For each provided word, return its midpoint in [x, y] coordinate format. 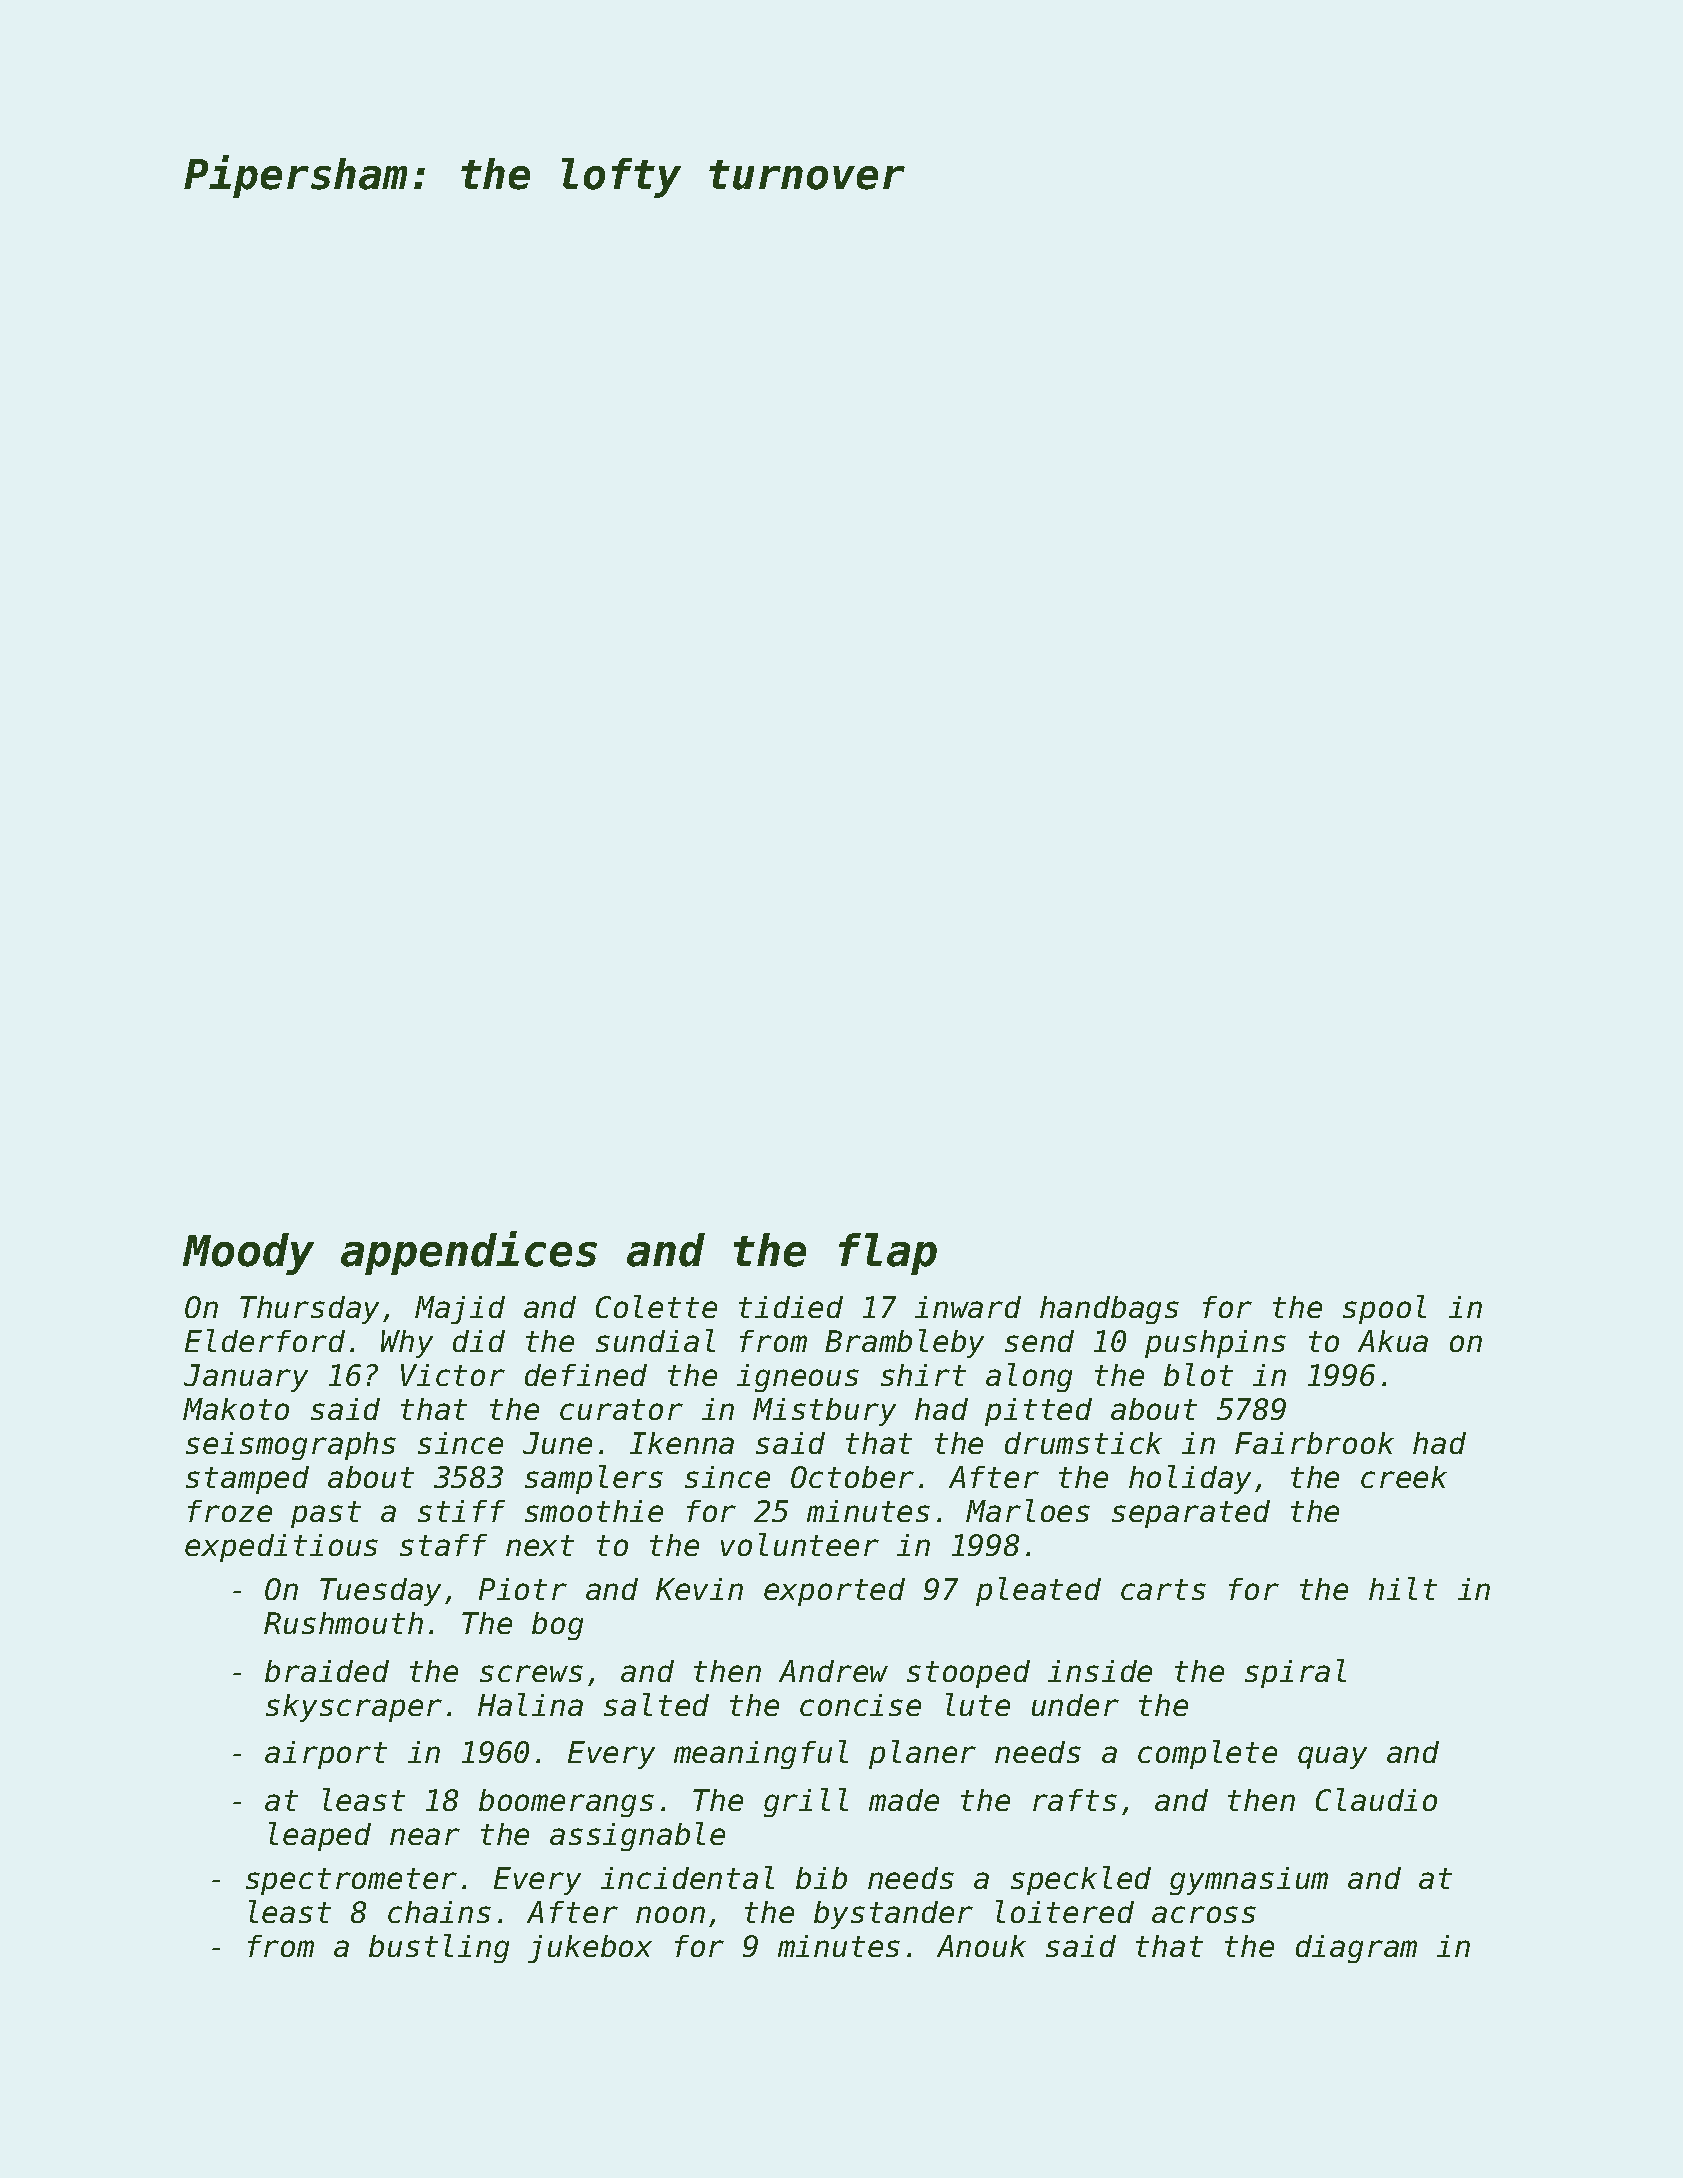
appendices [469, 1253]
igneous [798, 1378]
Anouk [981, 1946]
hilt [1403, 1588]
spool [1384, 1309]
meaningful [761, 1754]
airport [326, 1755]
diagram [1356, 1949]
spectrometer [351, 1881]
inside [1100, 1671]
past [326, 1514]
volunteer [800, 1544]
